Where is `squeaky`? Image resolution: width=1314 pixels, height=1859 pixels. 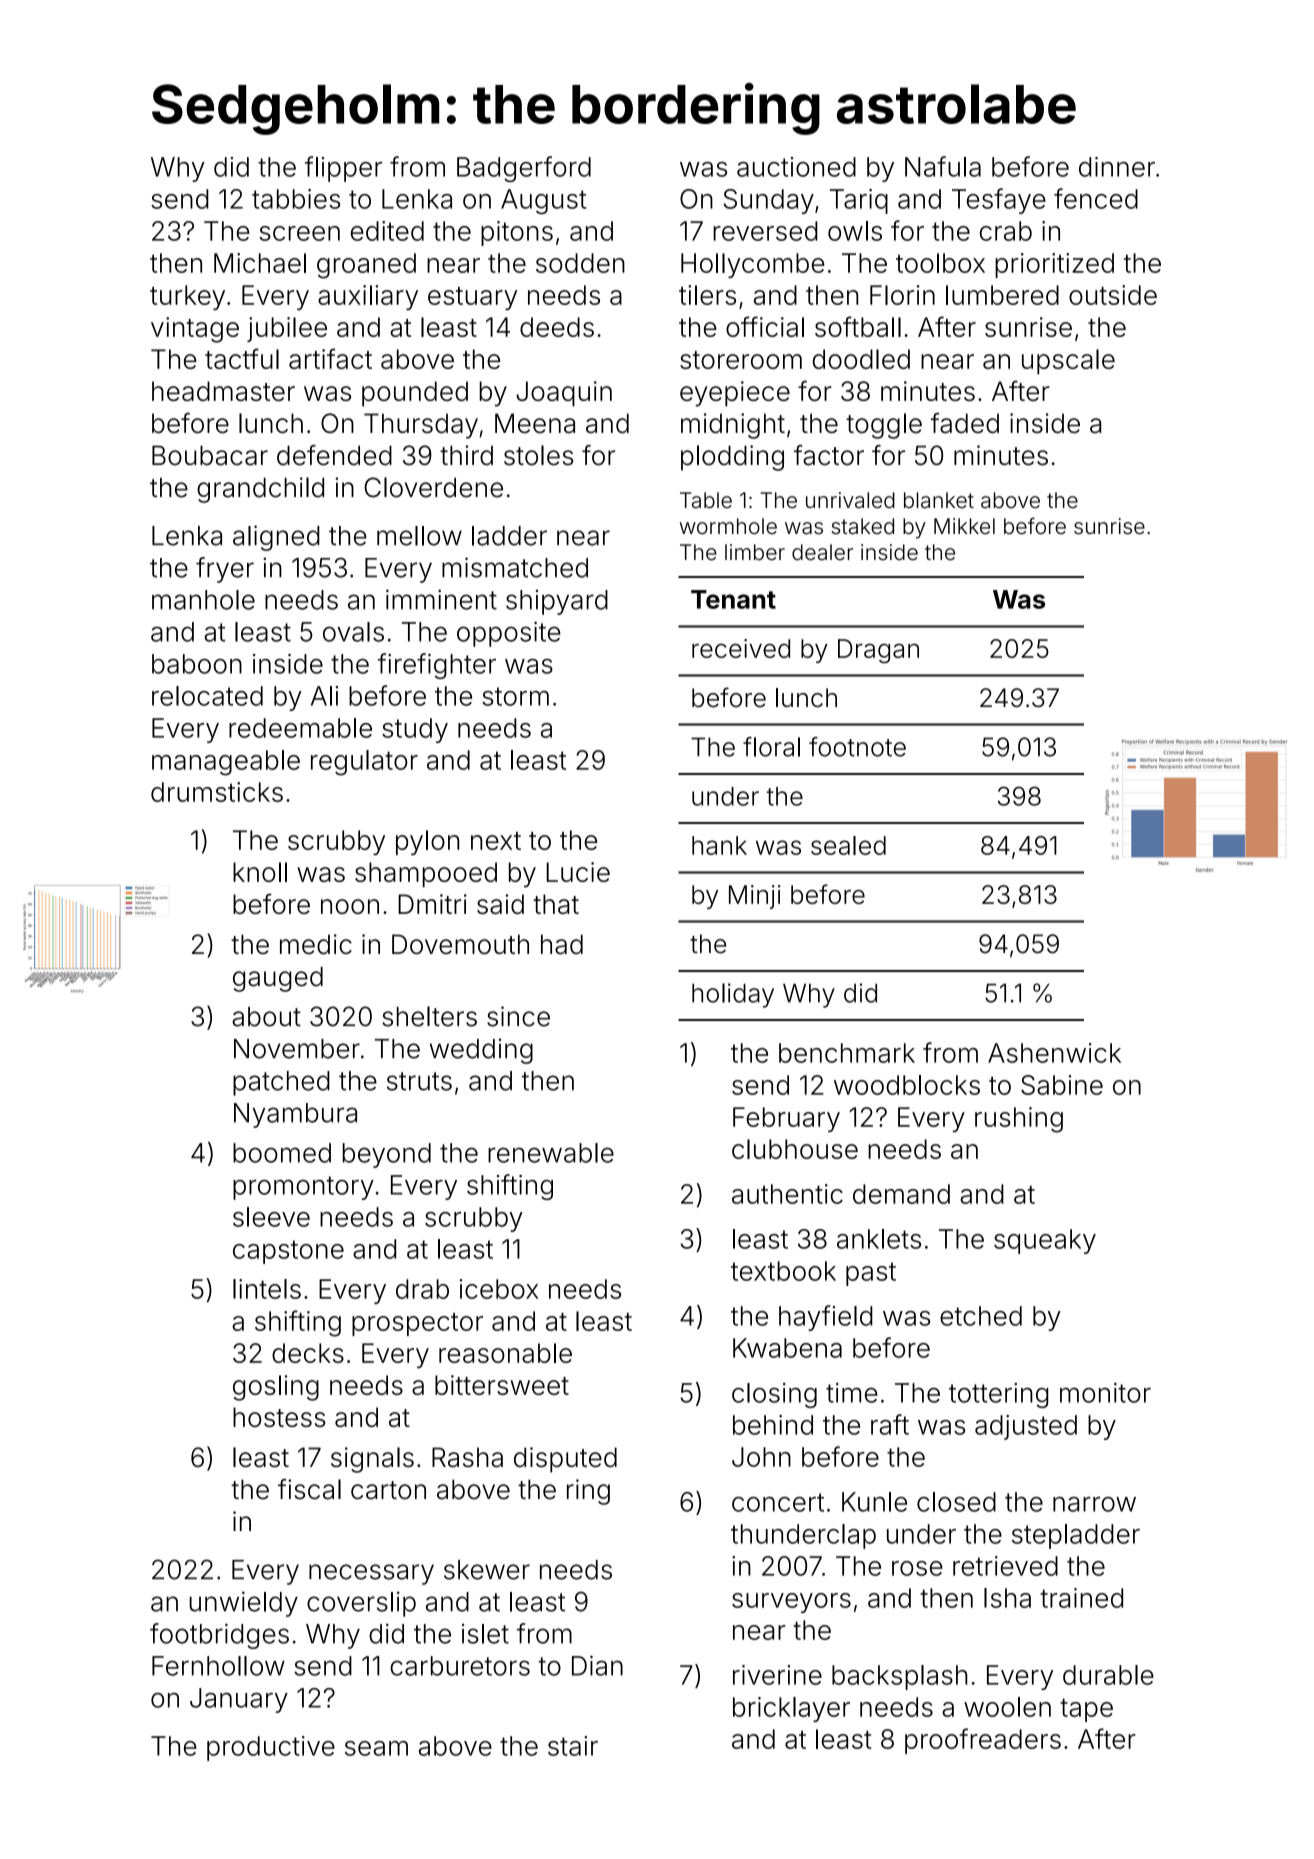 squeaky is located at coordinates (1045, 1241).
